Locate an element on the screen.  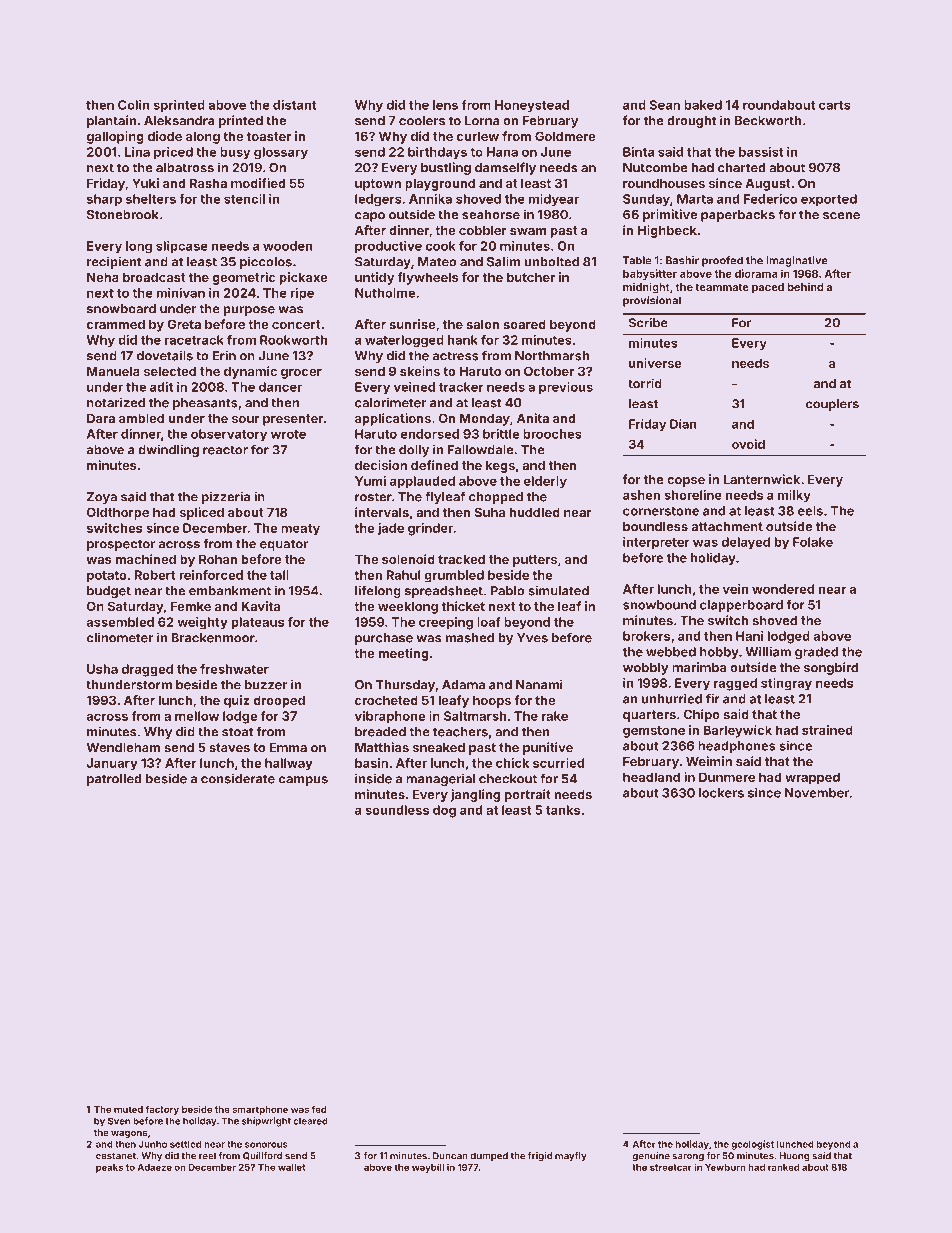
cleared is located at coordinates (310, 1121).
